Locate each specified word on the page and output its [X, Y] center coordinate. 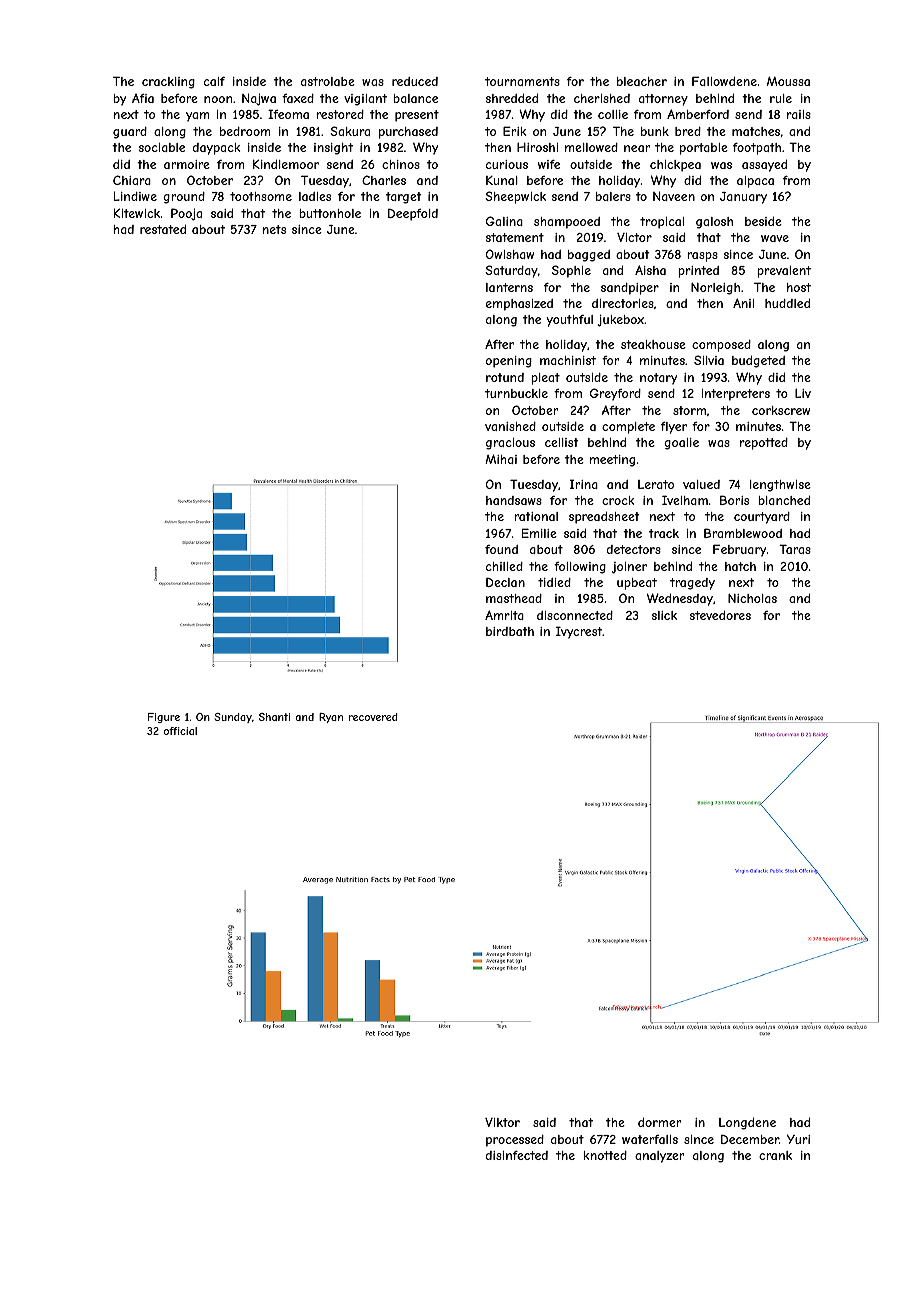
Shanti [274, 717]
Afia [143, 98]
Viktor [502, 1122]
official [180, 731]
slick [664, 615]
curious [507, 164]
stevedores [720, 615]
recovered [373, 717]
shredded [511, 98]
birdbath [510, 631]
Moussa [788, 81]
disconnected [575, 615]
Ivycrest [579, 632]
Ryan [331, 718]
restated [163, 229]
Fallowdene [724, 81]
